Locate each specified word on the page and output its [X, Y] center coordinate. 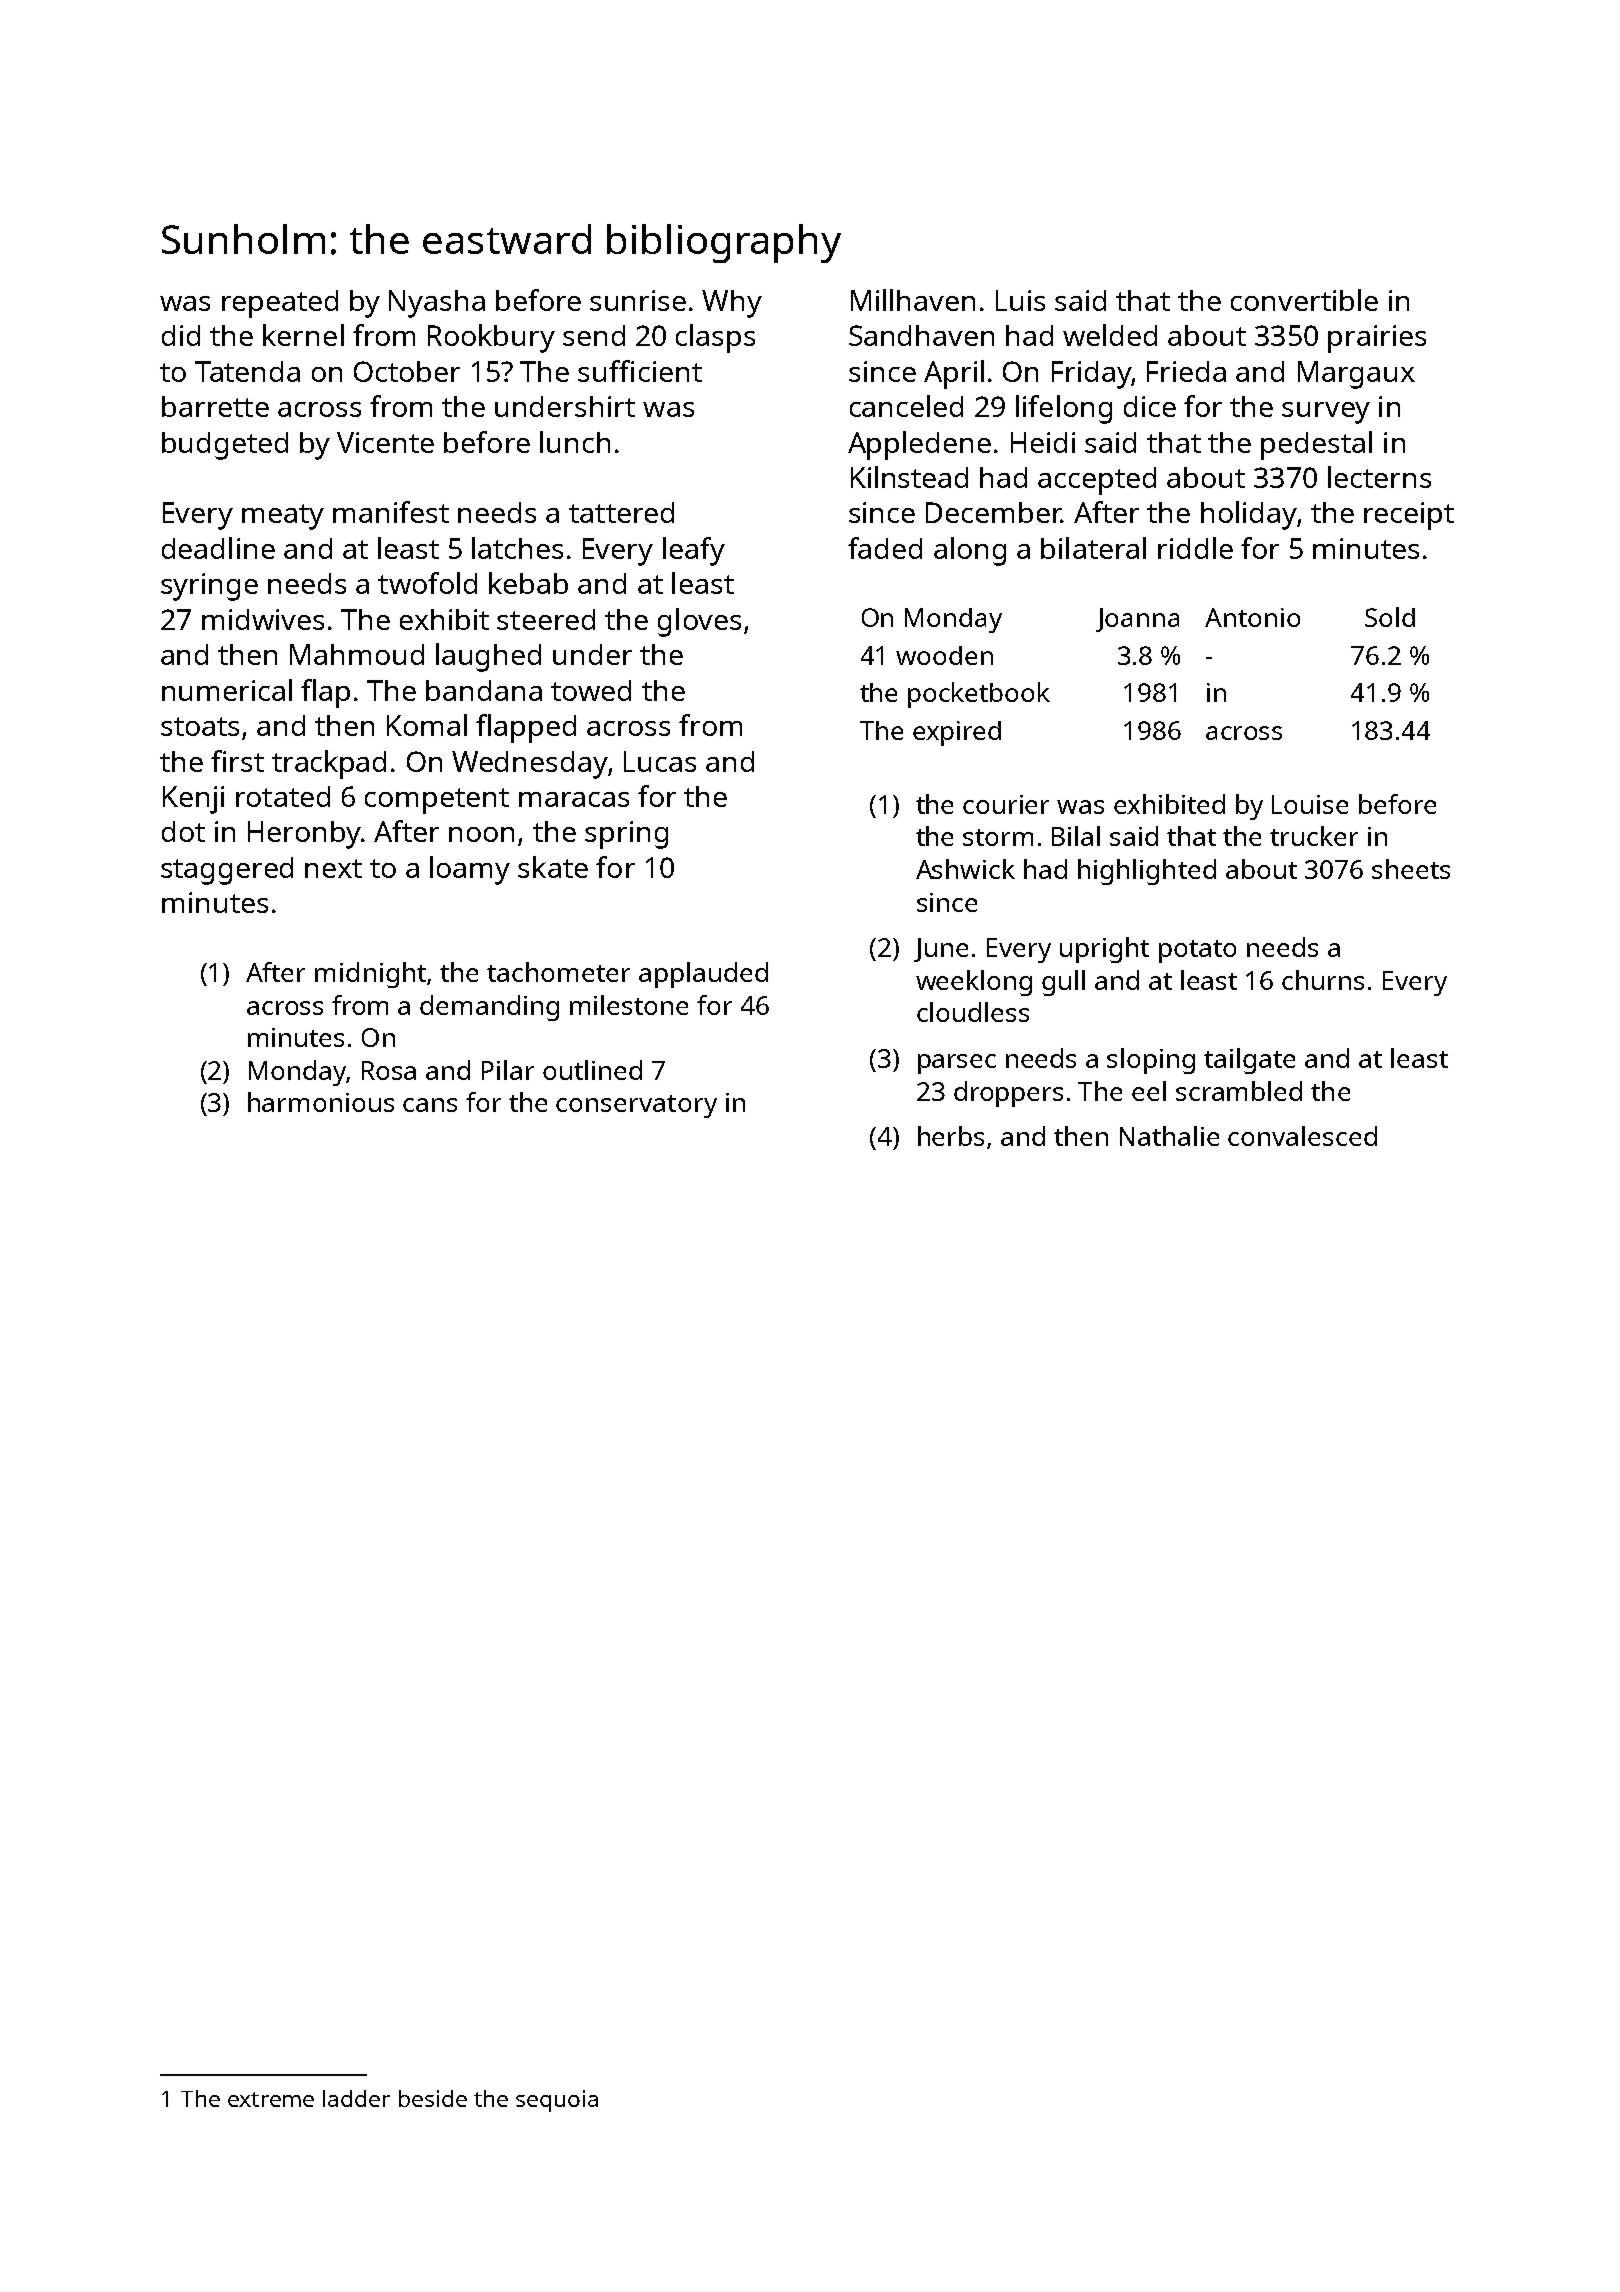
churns [1323, 980]
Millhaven [913, 300]
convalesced [1302, 1136]
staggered [227, 871]
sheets [1411, 869]
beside [433, 2098]
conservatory [636, 1106]
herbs [951, 1136]
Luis [1020, 300]
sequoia [557, 2101]
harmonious [321, 1102]
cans [430, 1105]
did [181, 335]
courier [1006, 804]
